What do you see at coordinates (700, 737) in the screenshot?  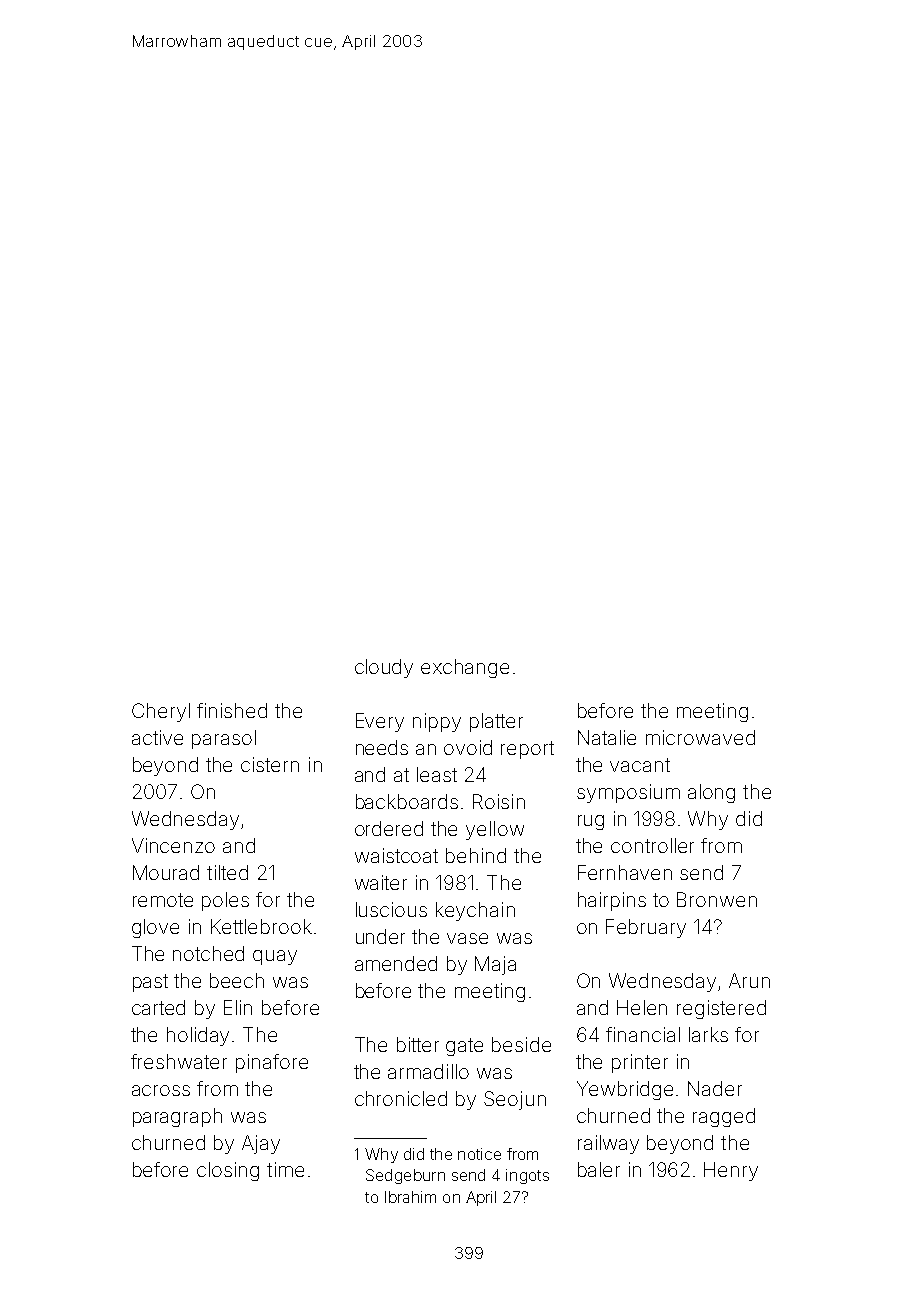 I see `microwaved` at bounding box center [700, 737].
